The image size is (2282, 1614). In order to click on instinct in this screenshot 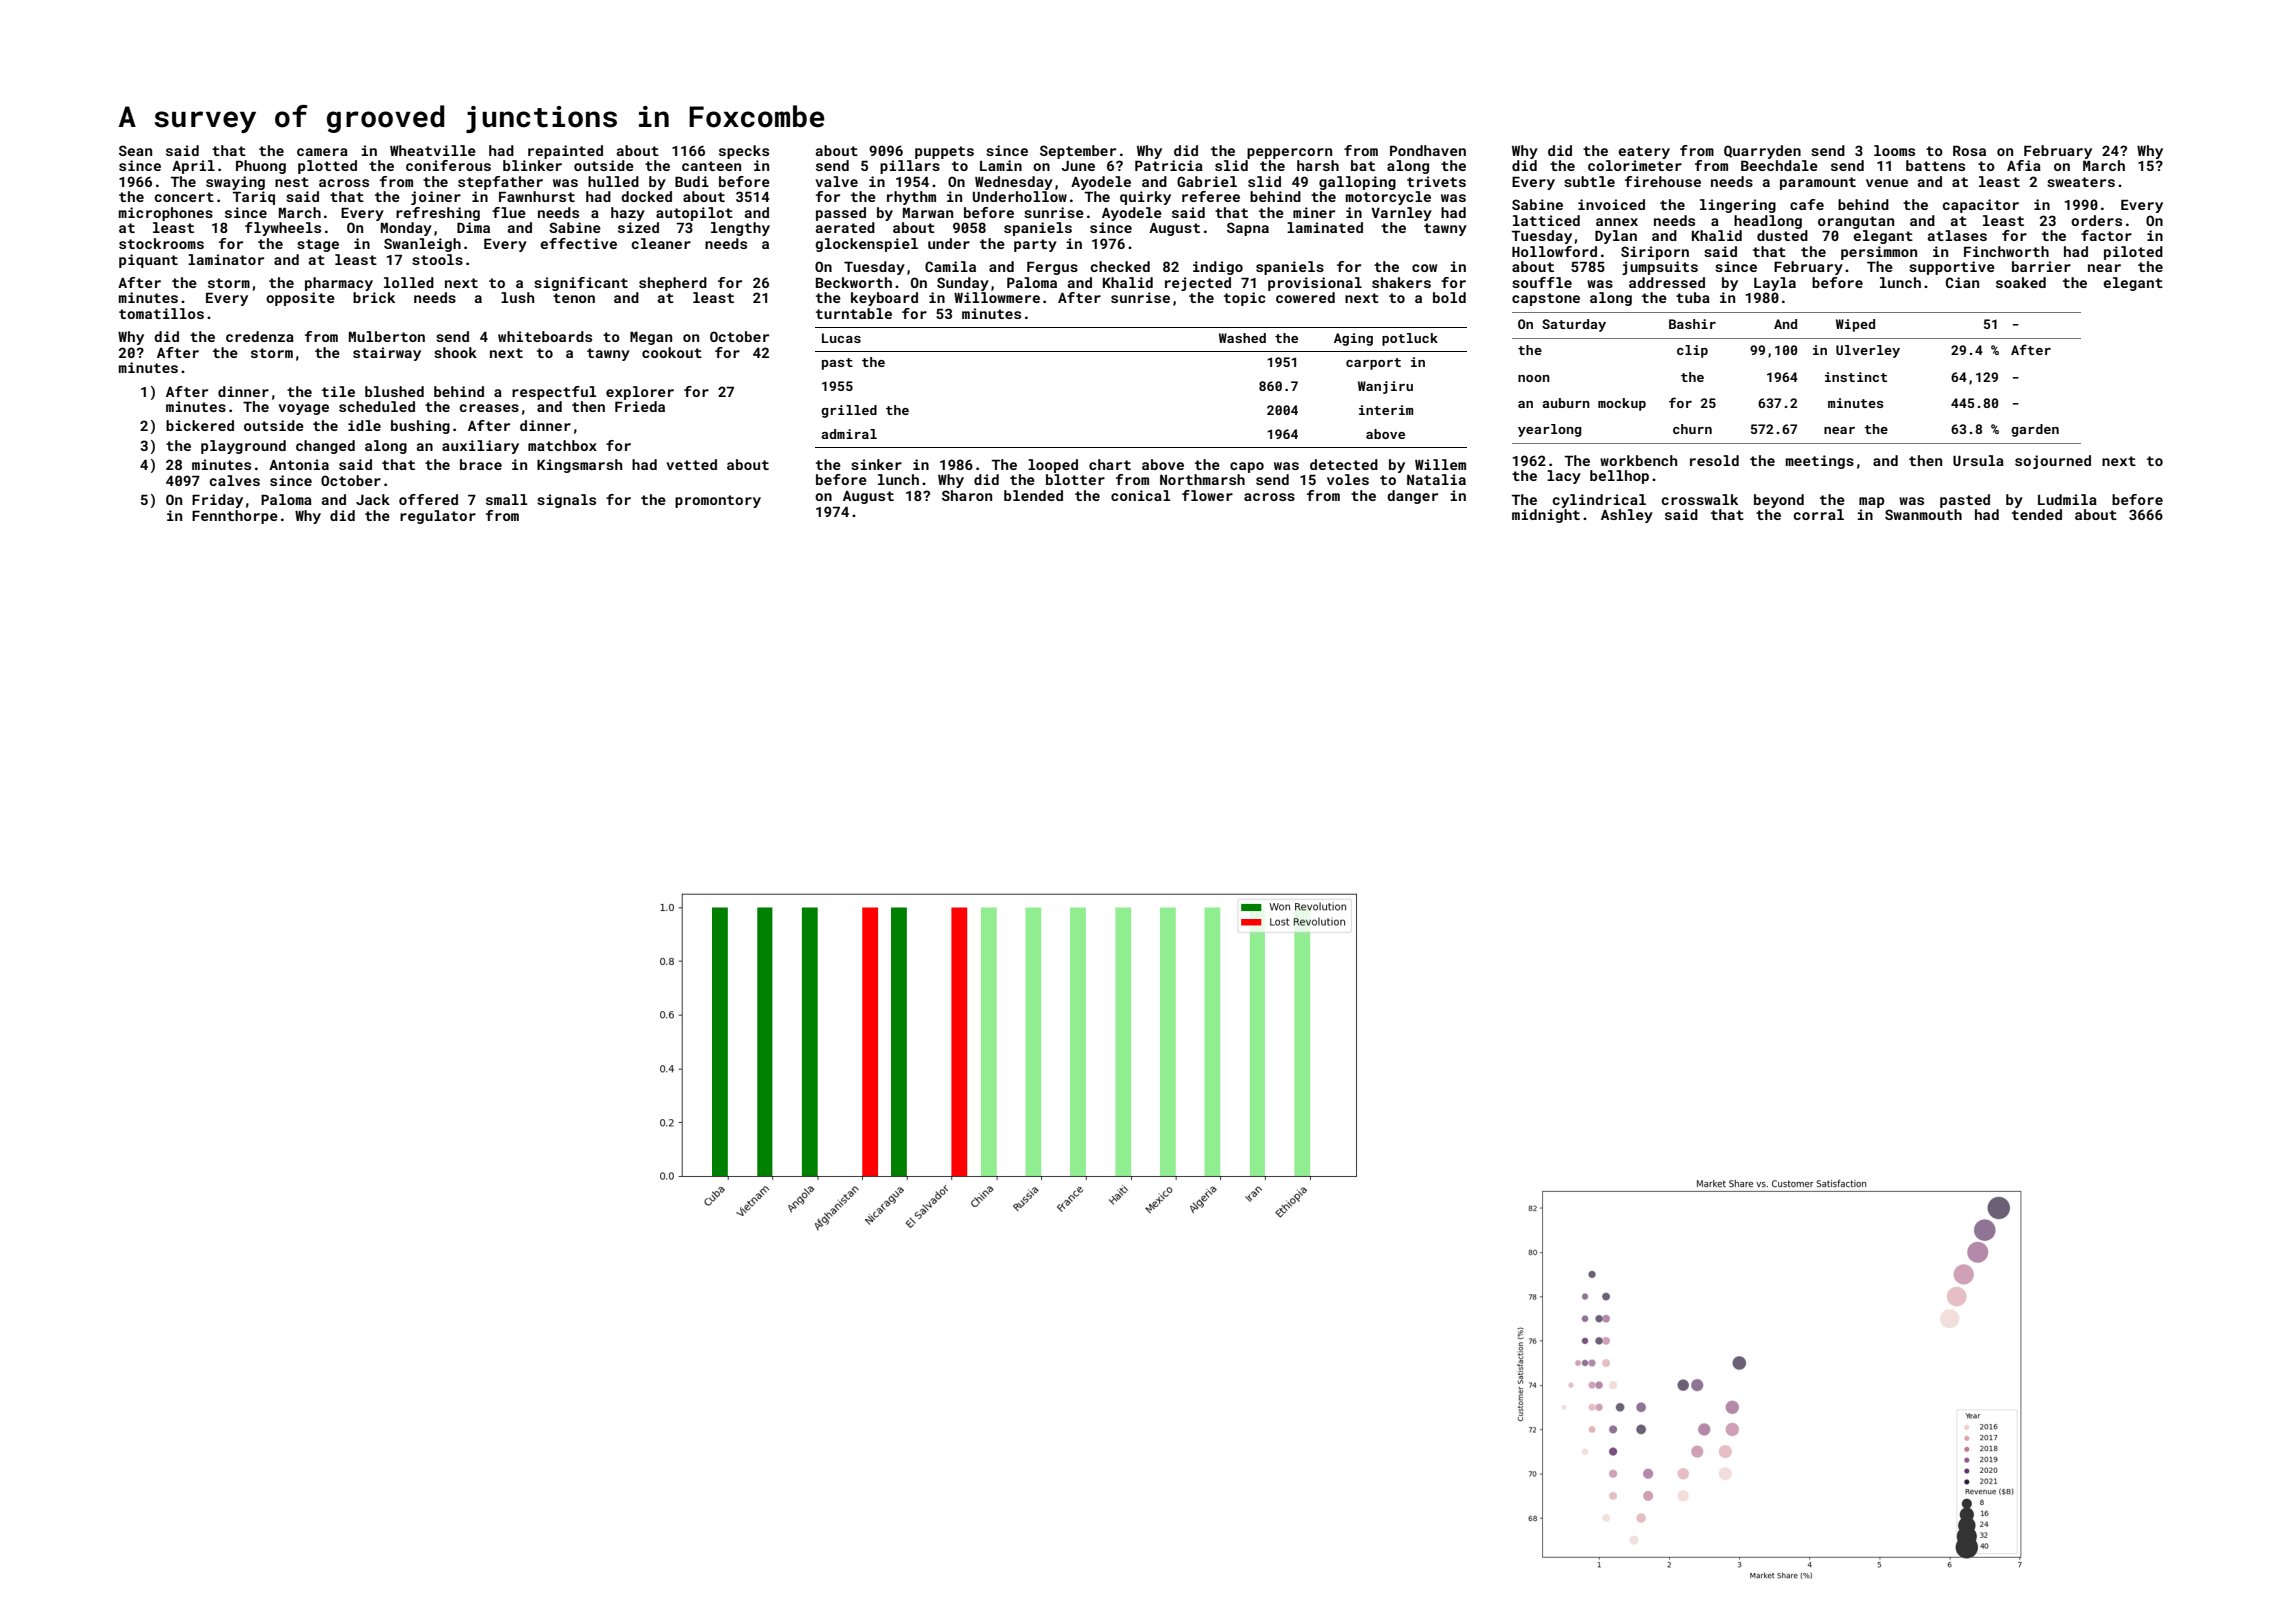, I will do `click(1856, 377)`.
